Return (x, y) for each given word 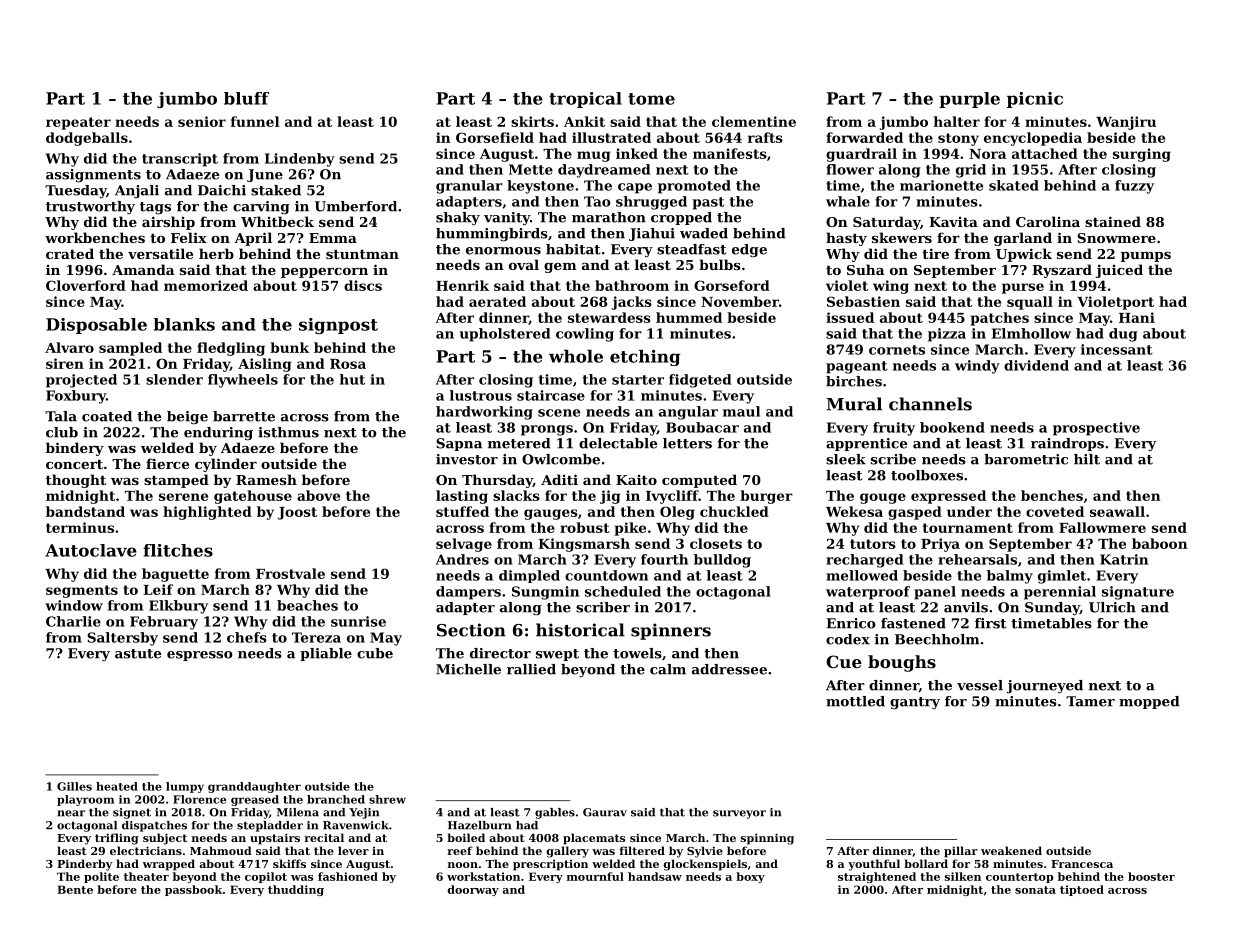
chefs (247, 637)
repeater (78, 123)
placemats (594, 839)
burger (766, 497)
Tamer (1090, 701)
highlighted (207, 513)
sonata (1035, 890)
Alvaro (69, 347)
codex (848, 639)
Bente (75, 889)
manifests (730, 153)
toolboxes (927, 475)
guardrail (861, 155)
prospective (1096, 429)
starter (638, 380)
